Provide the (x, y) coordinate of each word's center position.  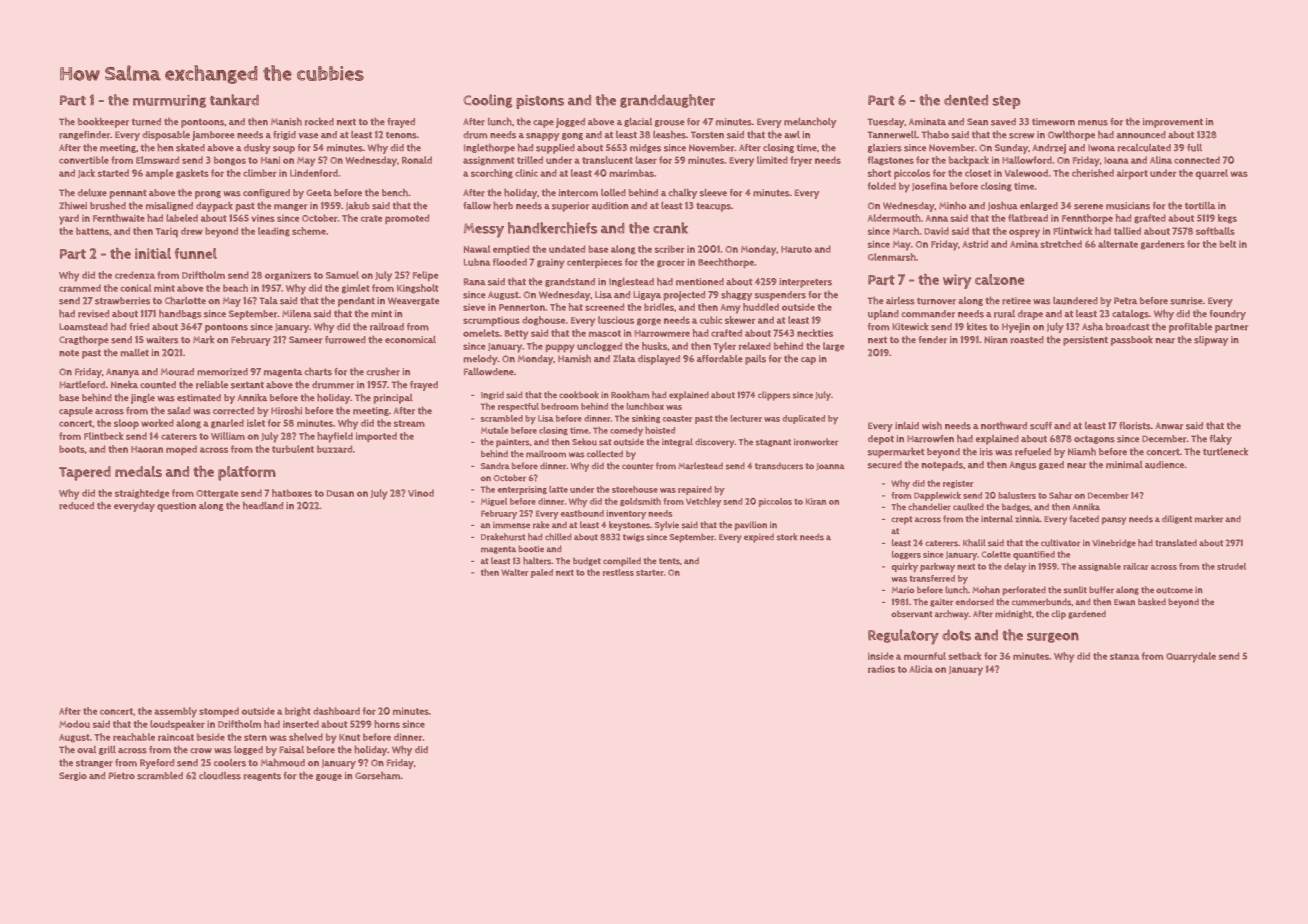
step (1006, 102)
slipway (1211, 341)
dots (956, 635)
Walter (514, 572)
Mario (903, 590)
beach (235, 288)
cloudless (220, 776)
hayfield (335, 437)
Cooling (487, 101)
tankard (234, 100)
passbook (1132, 341)
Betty (516, 335)
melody (481, 360)
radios (881, 669)
